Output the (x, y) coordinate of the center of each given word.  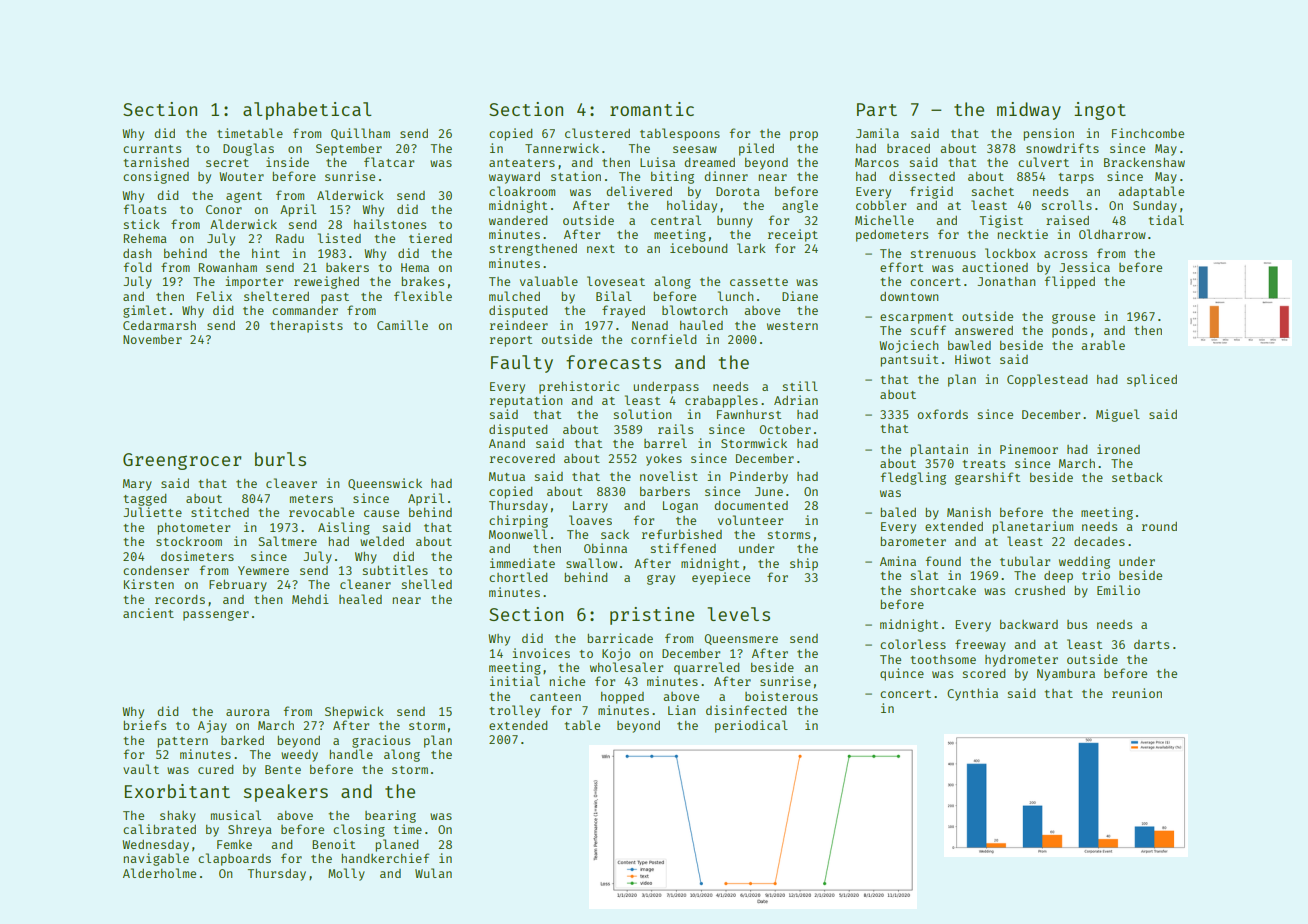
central (676, 220)
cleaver (291, 483)
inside (287, 162)
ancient (148, 613)
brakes (422, 281)
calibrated (159, 829)
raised (1067, 220)
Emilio (1118, 590)
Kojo (616, 654)
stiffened (683, 548)
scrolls (1067, 205)
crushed (1040, 590)
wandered (518, 220)
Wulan (433, 873)
